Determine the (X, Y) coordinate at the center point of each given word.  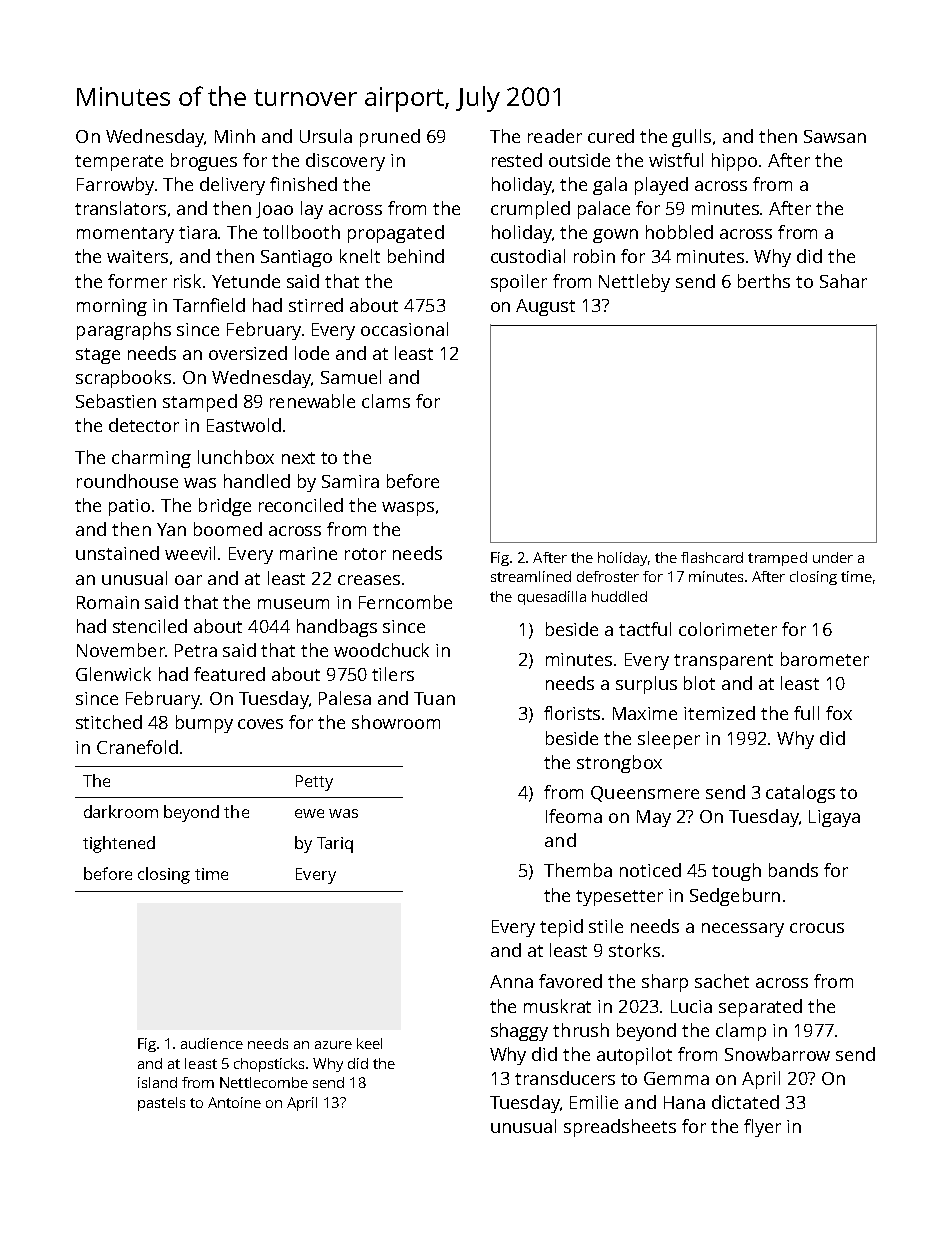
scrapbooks (123, 379)
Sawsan (835, 136)
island (157, 1082)
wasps (408, 509)
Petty (314, 783)
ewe (309, 813)
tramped (777, 559)
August (545, 307)
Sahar (843, 281)
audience (212, 1043)
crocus (817, 928)
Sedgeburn (735, 897)
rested (517, 160)
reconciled (301, 505)
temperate (119, 163)
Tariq (335, 845)
